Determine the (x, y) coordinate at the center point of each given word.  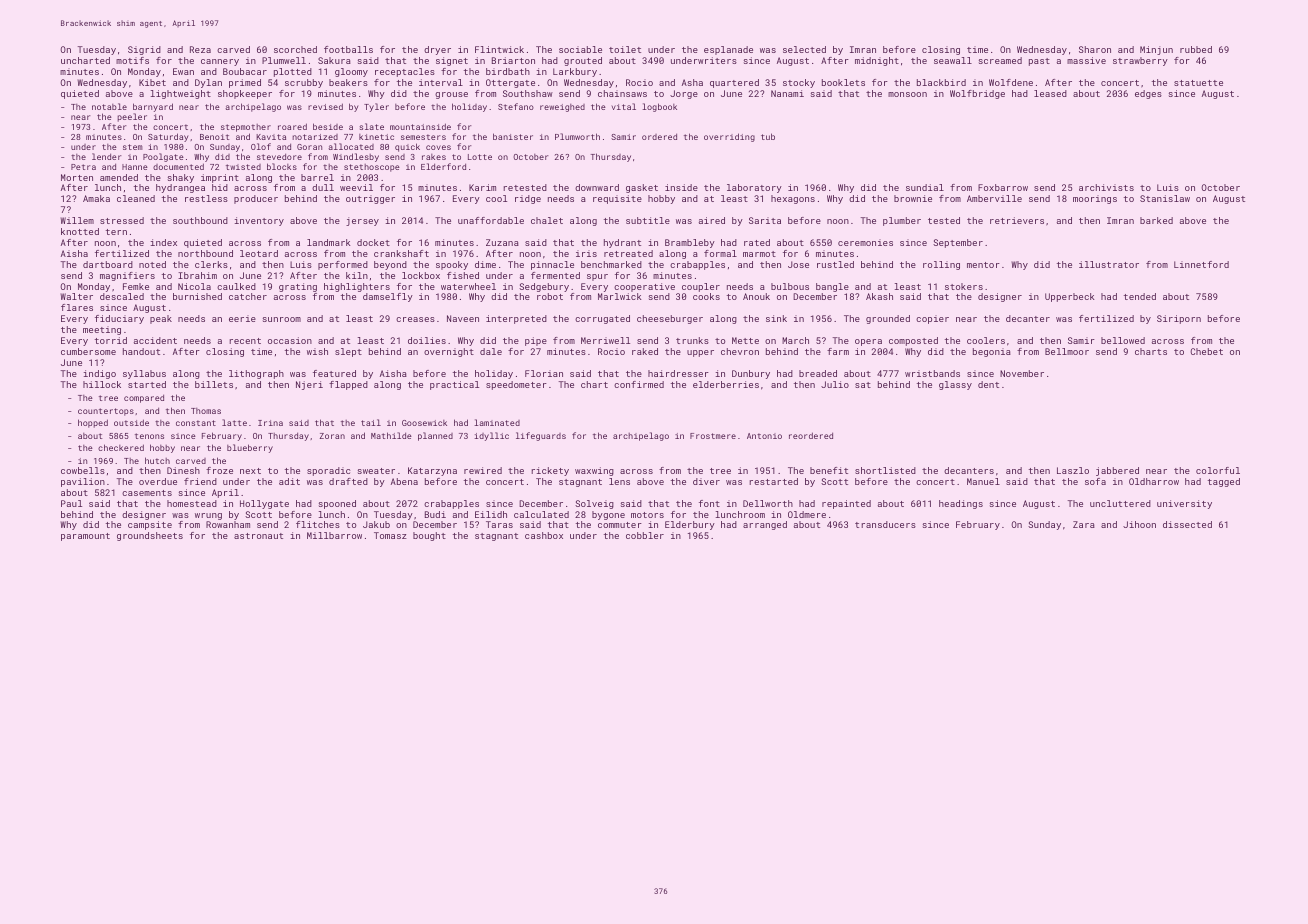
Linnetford (1201, 264)
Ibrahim (197, 275)
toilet (625, 49)
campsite (150, 525)
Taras (499, 524)
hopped (93, 423)
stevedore (279, 156)
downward (597, 187)
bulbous (790, 286)
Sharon (1095, 49)
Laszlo (1073, 470)
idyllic (491, 436)
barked (1156, 220)
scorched (295, 49)
